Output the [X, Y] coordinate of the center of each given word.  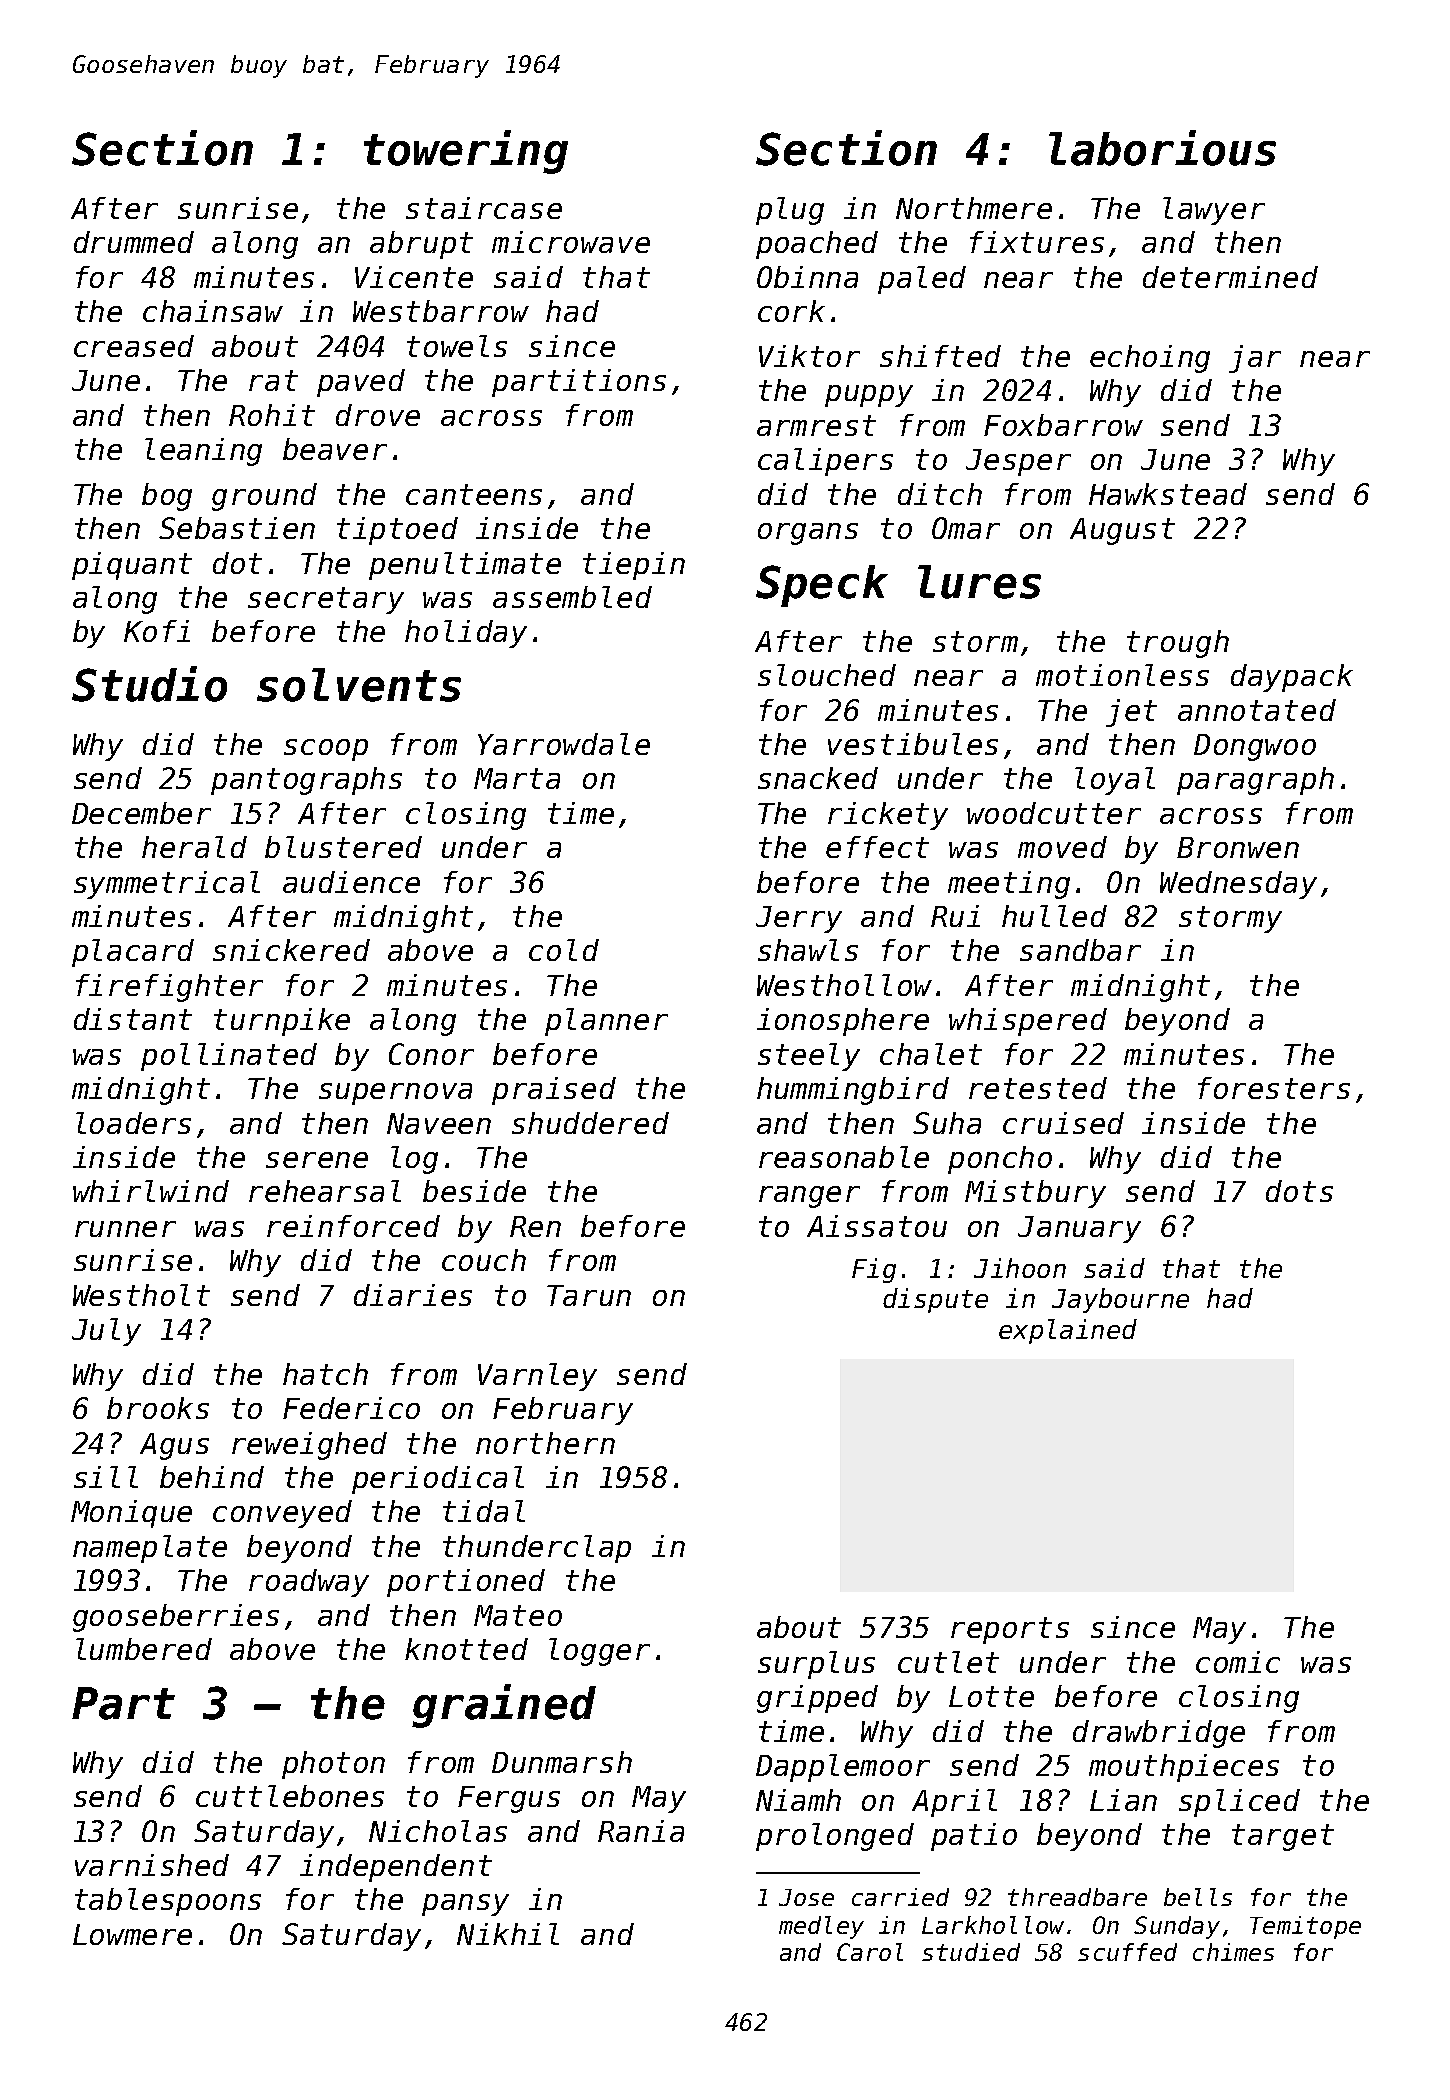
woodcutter [1054, 813]
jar [1255, 359]
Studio [149, 684]
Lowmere [132, 1934]
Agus [174, 1446]
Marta [517, 778]
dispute [935, 1300]
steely [809, 1057]
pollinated [229, 1057]
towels [457, 346]
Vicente [414, 277]
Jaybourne [1120, 1300]
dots [1299, 1191]
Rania [641, 1831]
